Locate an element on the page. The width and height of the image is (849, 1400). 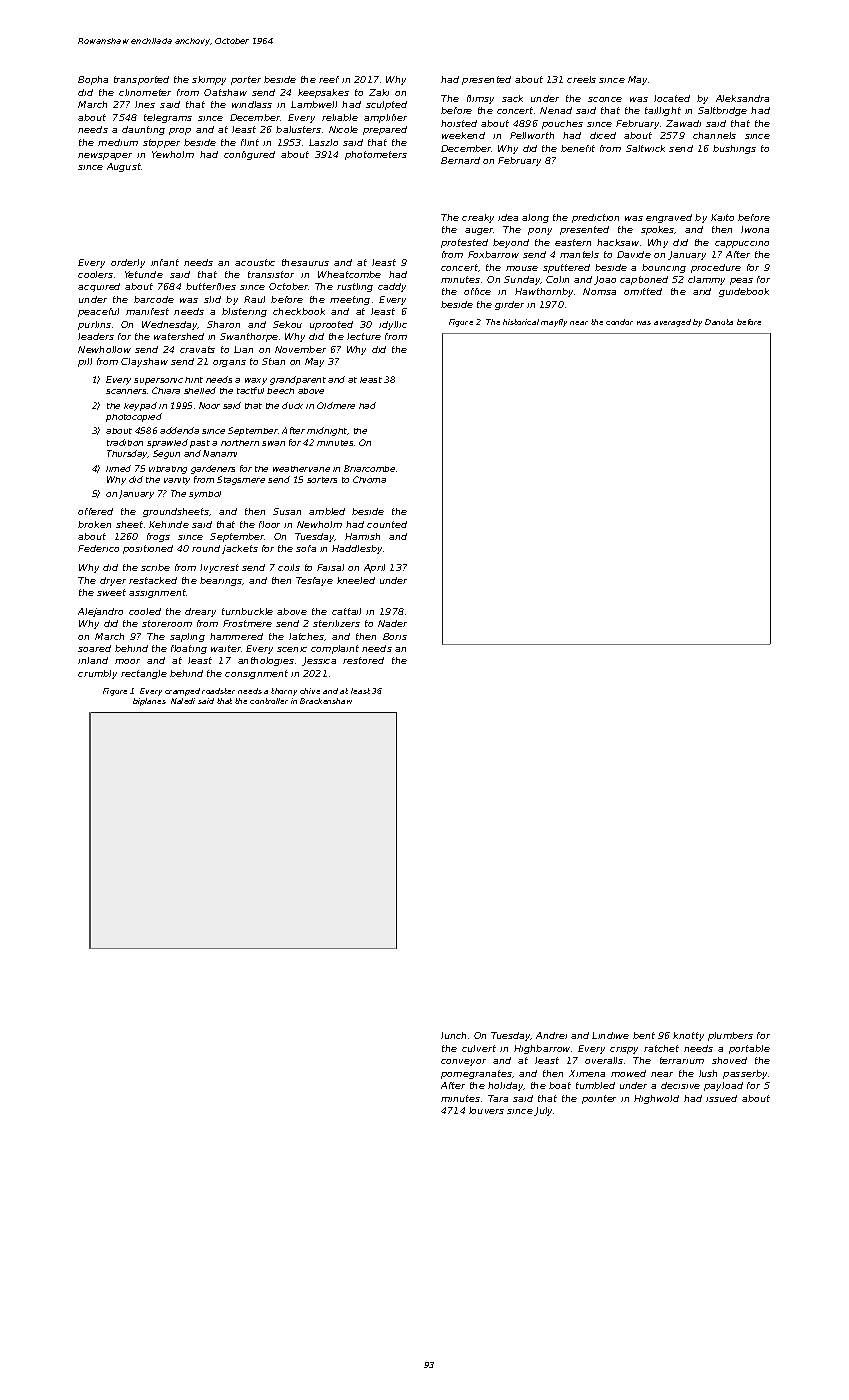
conveyor is located at coordinates (463, 1062).
